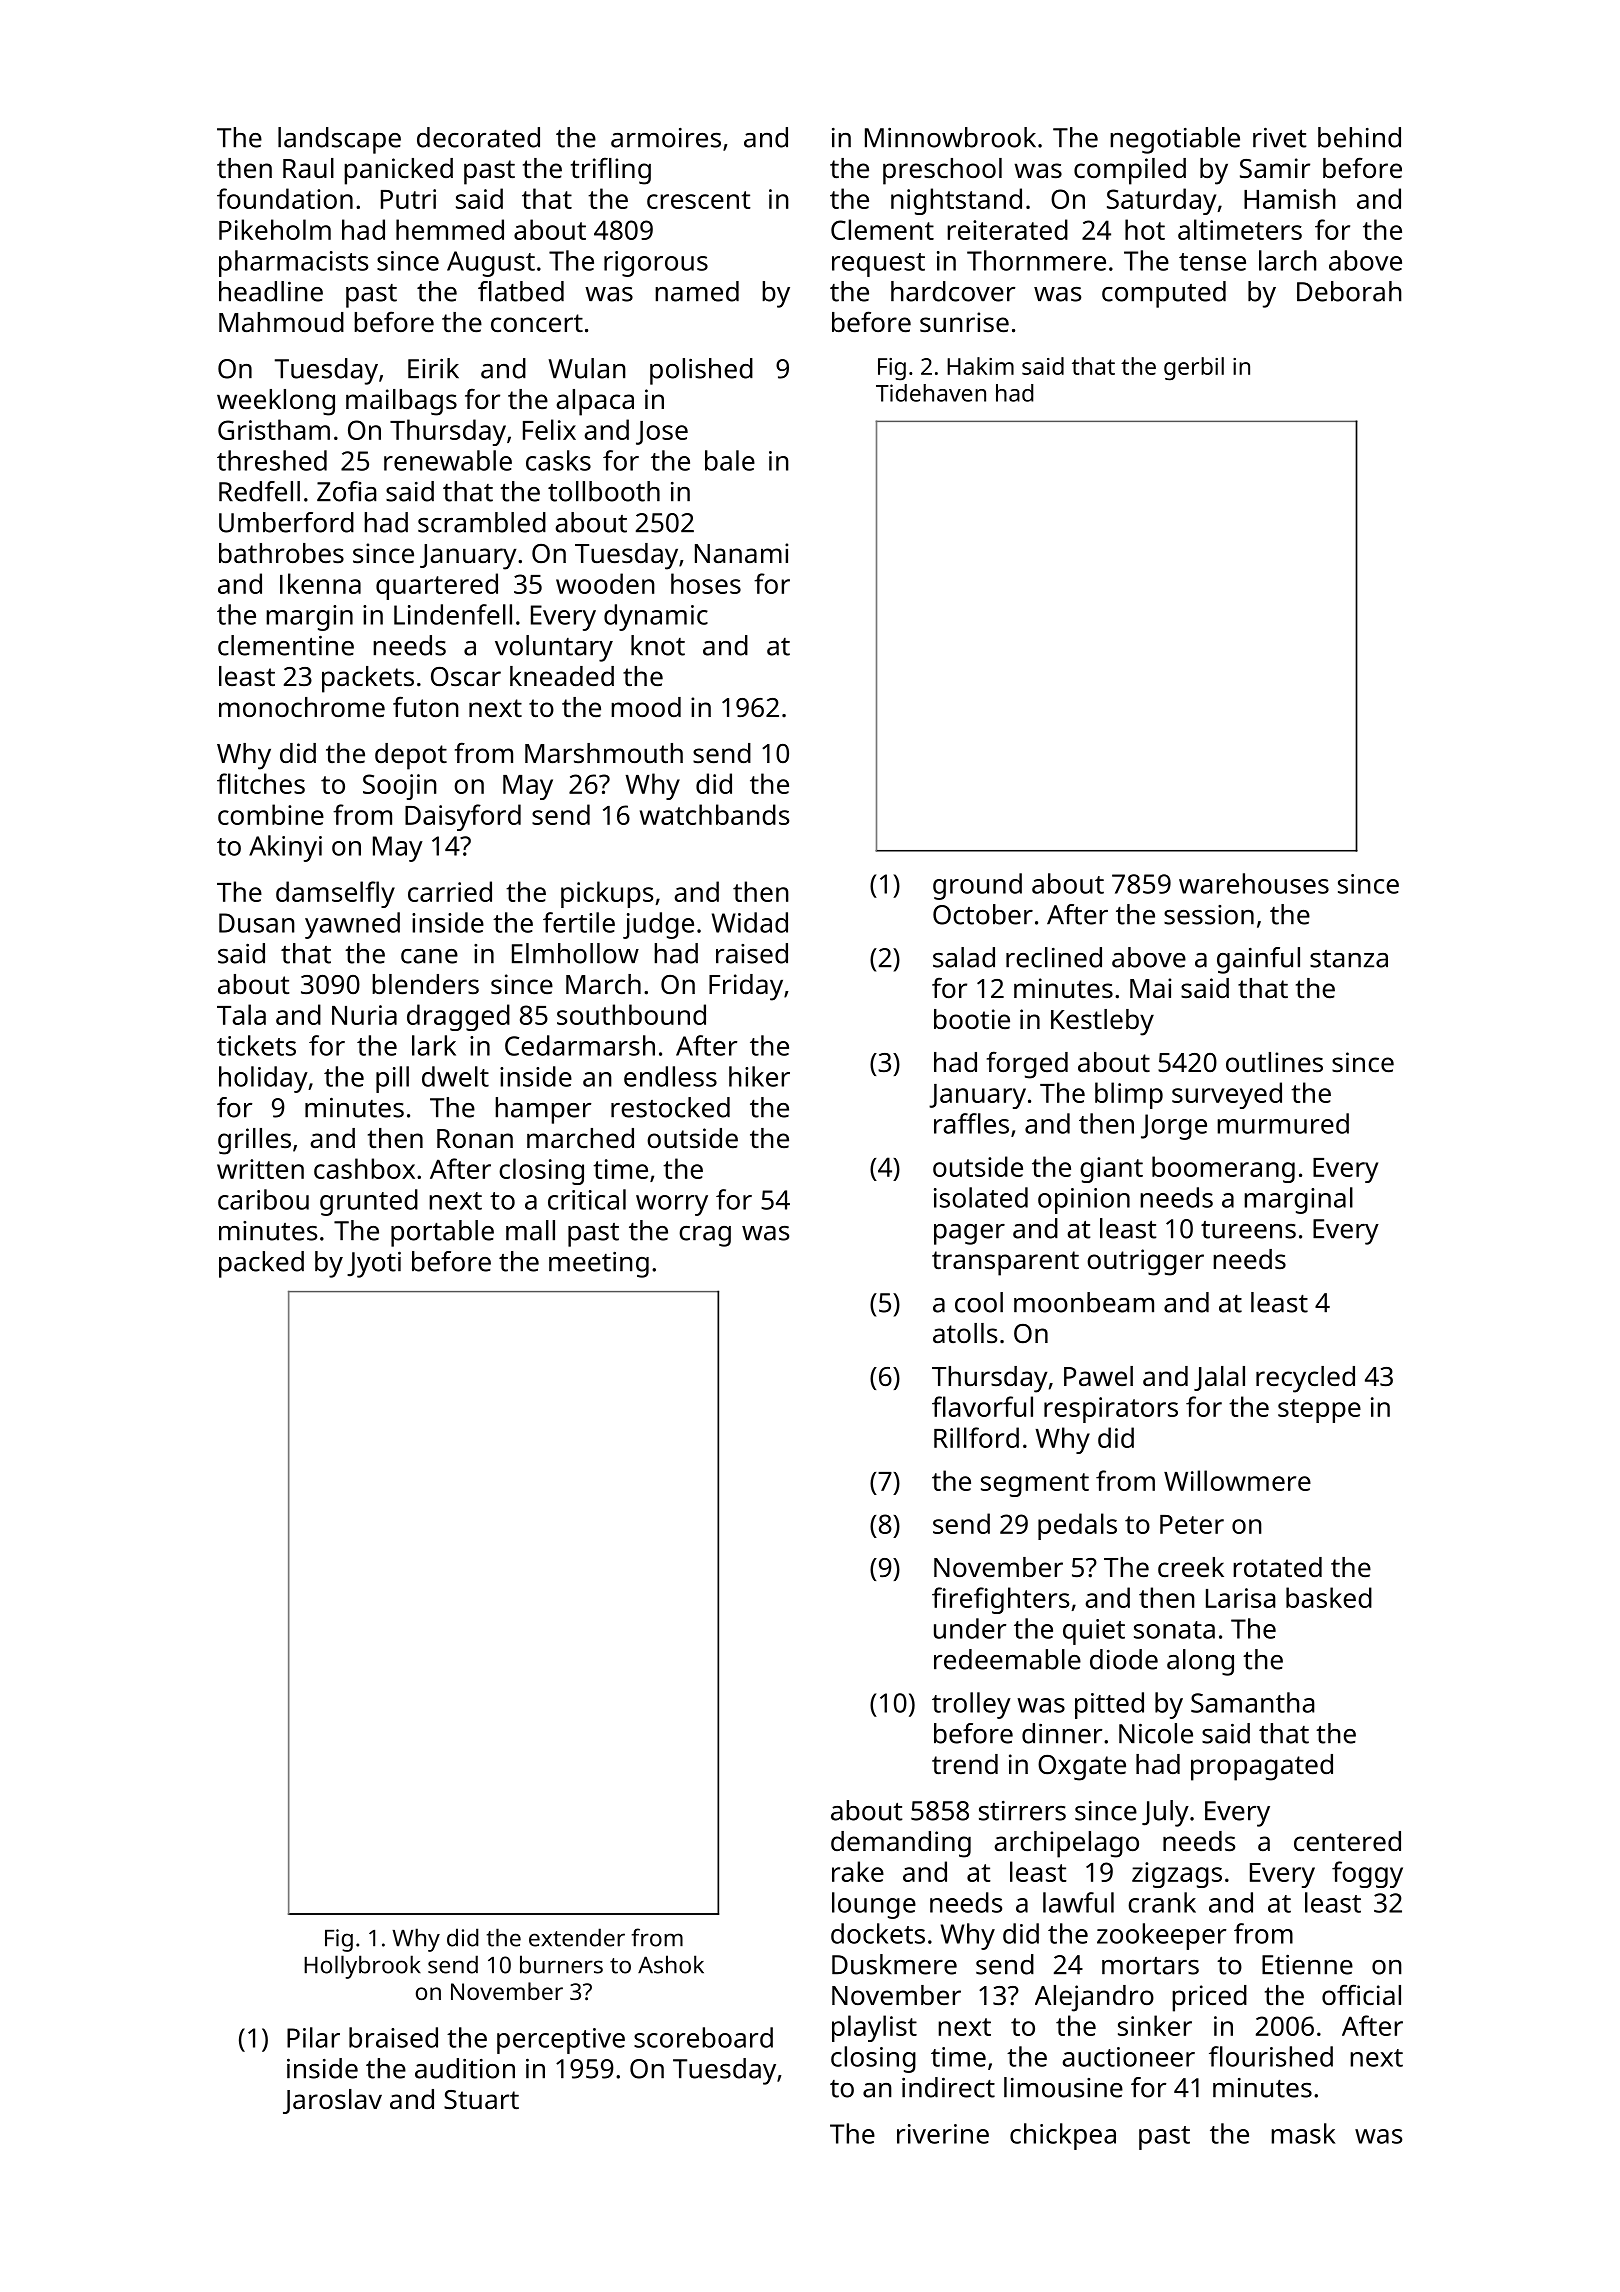 Image resolution: width=1620 pixels, height=2292 pixels. Describe the element at coordinates (450, 891) in the screenshot. I see `carried` at that location.
